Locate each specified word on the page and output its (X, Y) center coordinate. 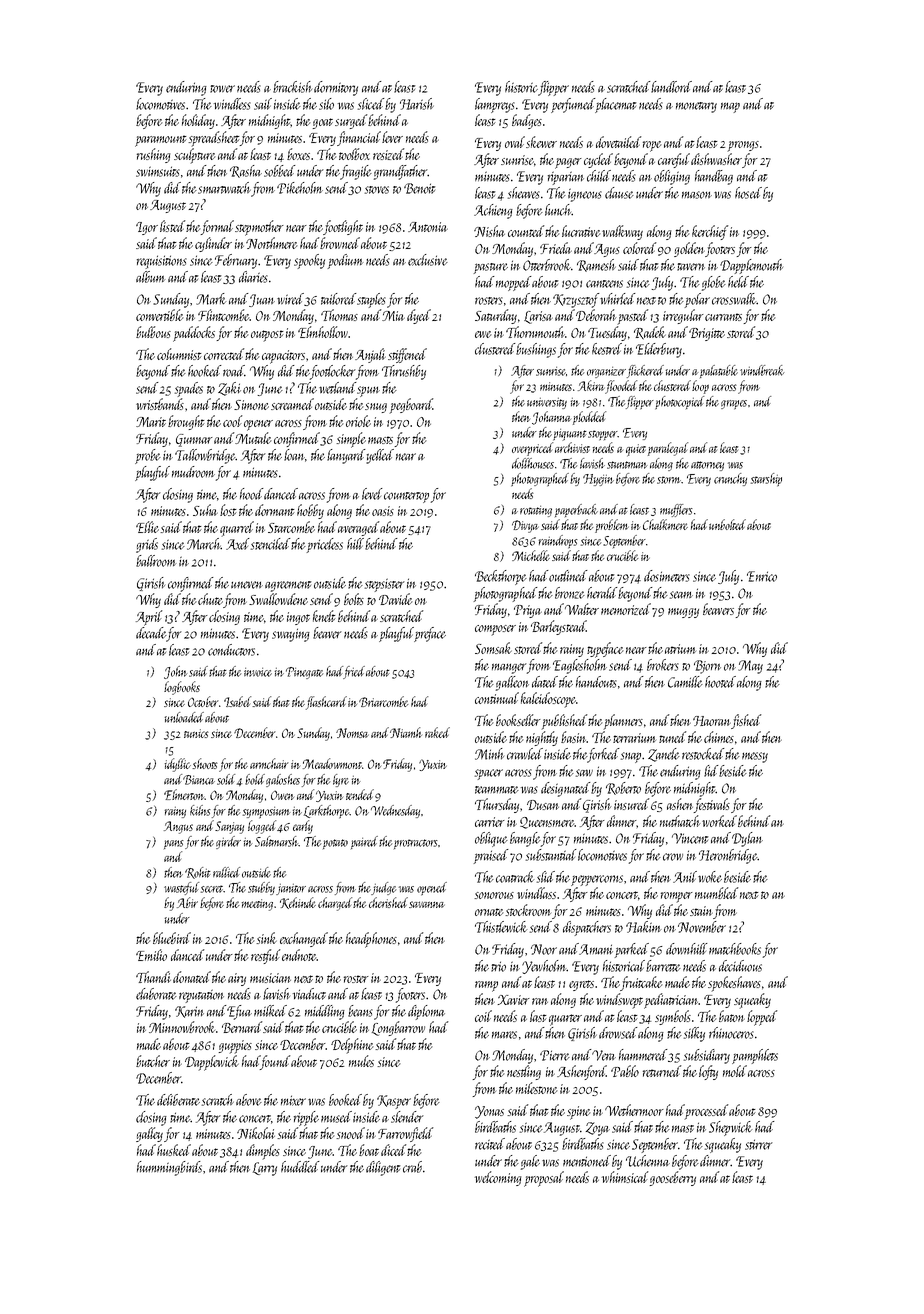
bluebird (172, 938)
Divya (525, 526)
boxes (298, 154)
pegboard (411, 406)
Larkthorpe (327, 812)
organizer (606, 372)
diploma (426, 1012)
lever (392, 137)
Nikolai (256, 1133)
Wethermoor (634, 1110)
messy (755, 757)
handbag (714, 177)
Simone (251, 405)
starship (766, 480)
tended (360, 794)
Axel (237, 544)
